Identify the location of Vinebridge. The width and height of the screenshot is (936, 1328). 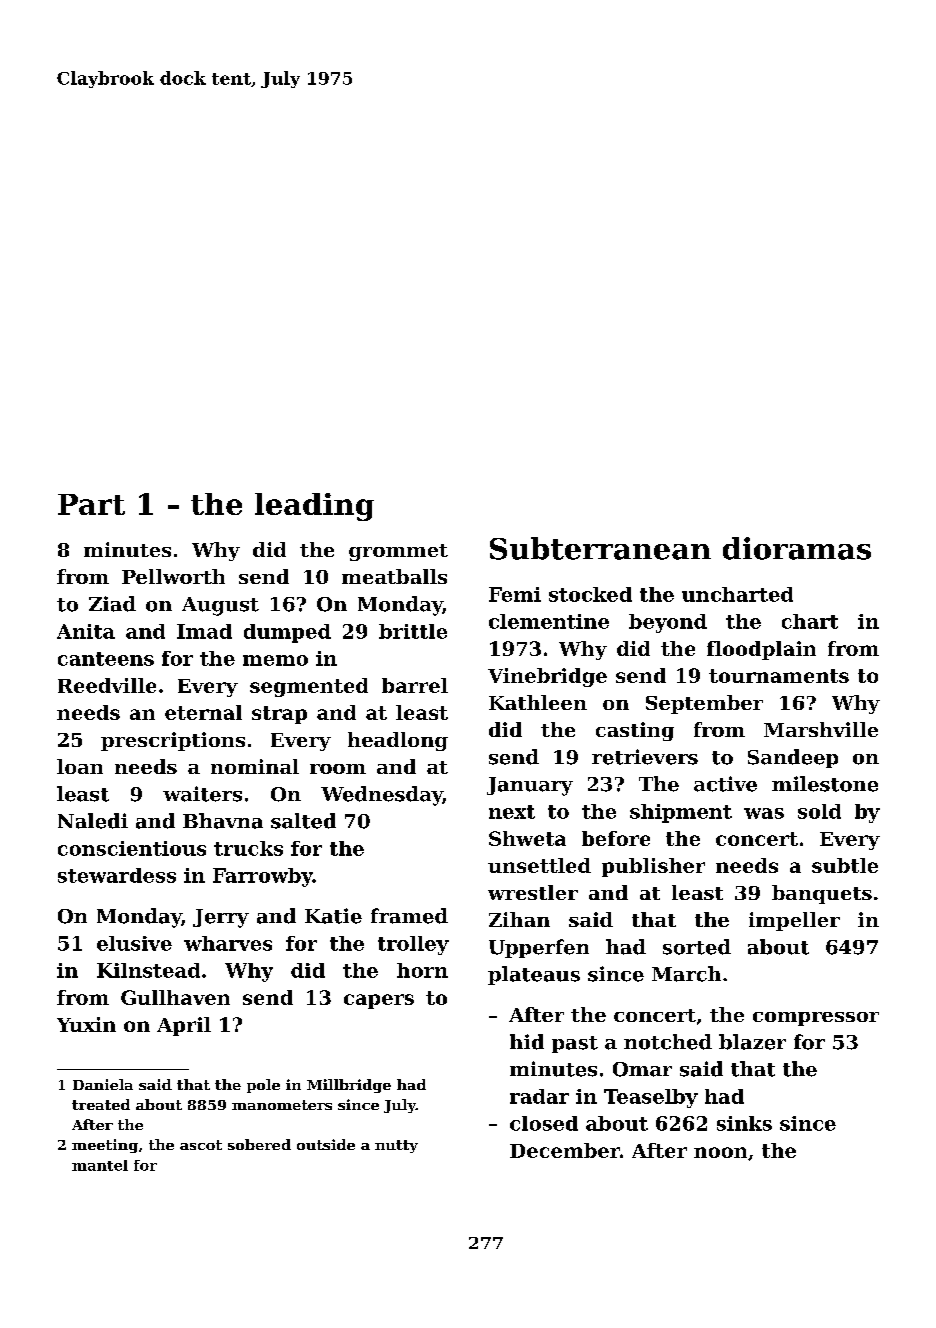
(547, 677).
